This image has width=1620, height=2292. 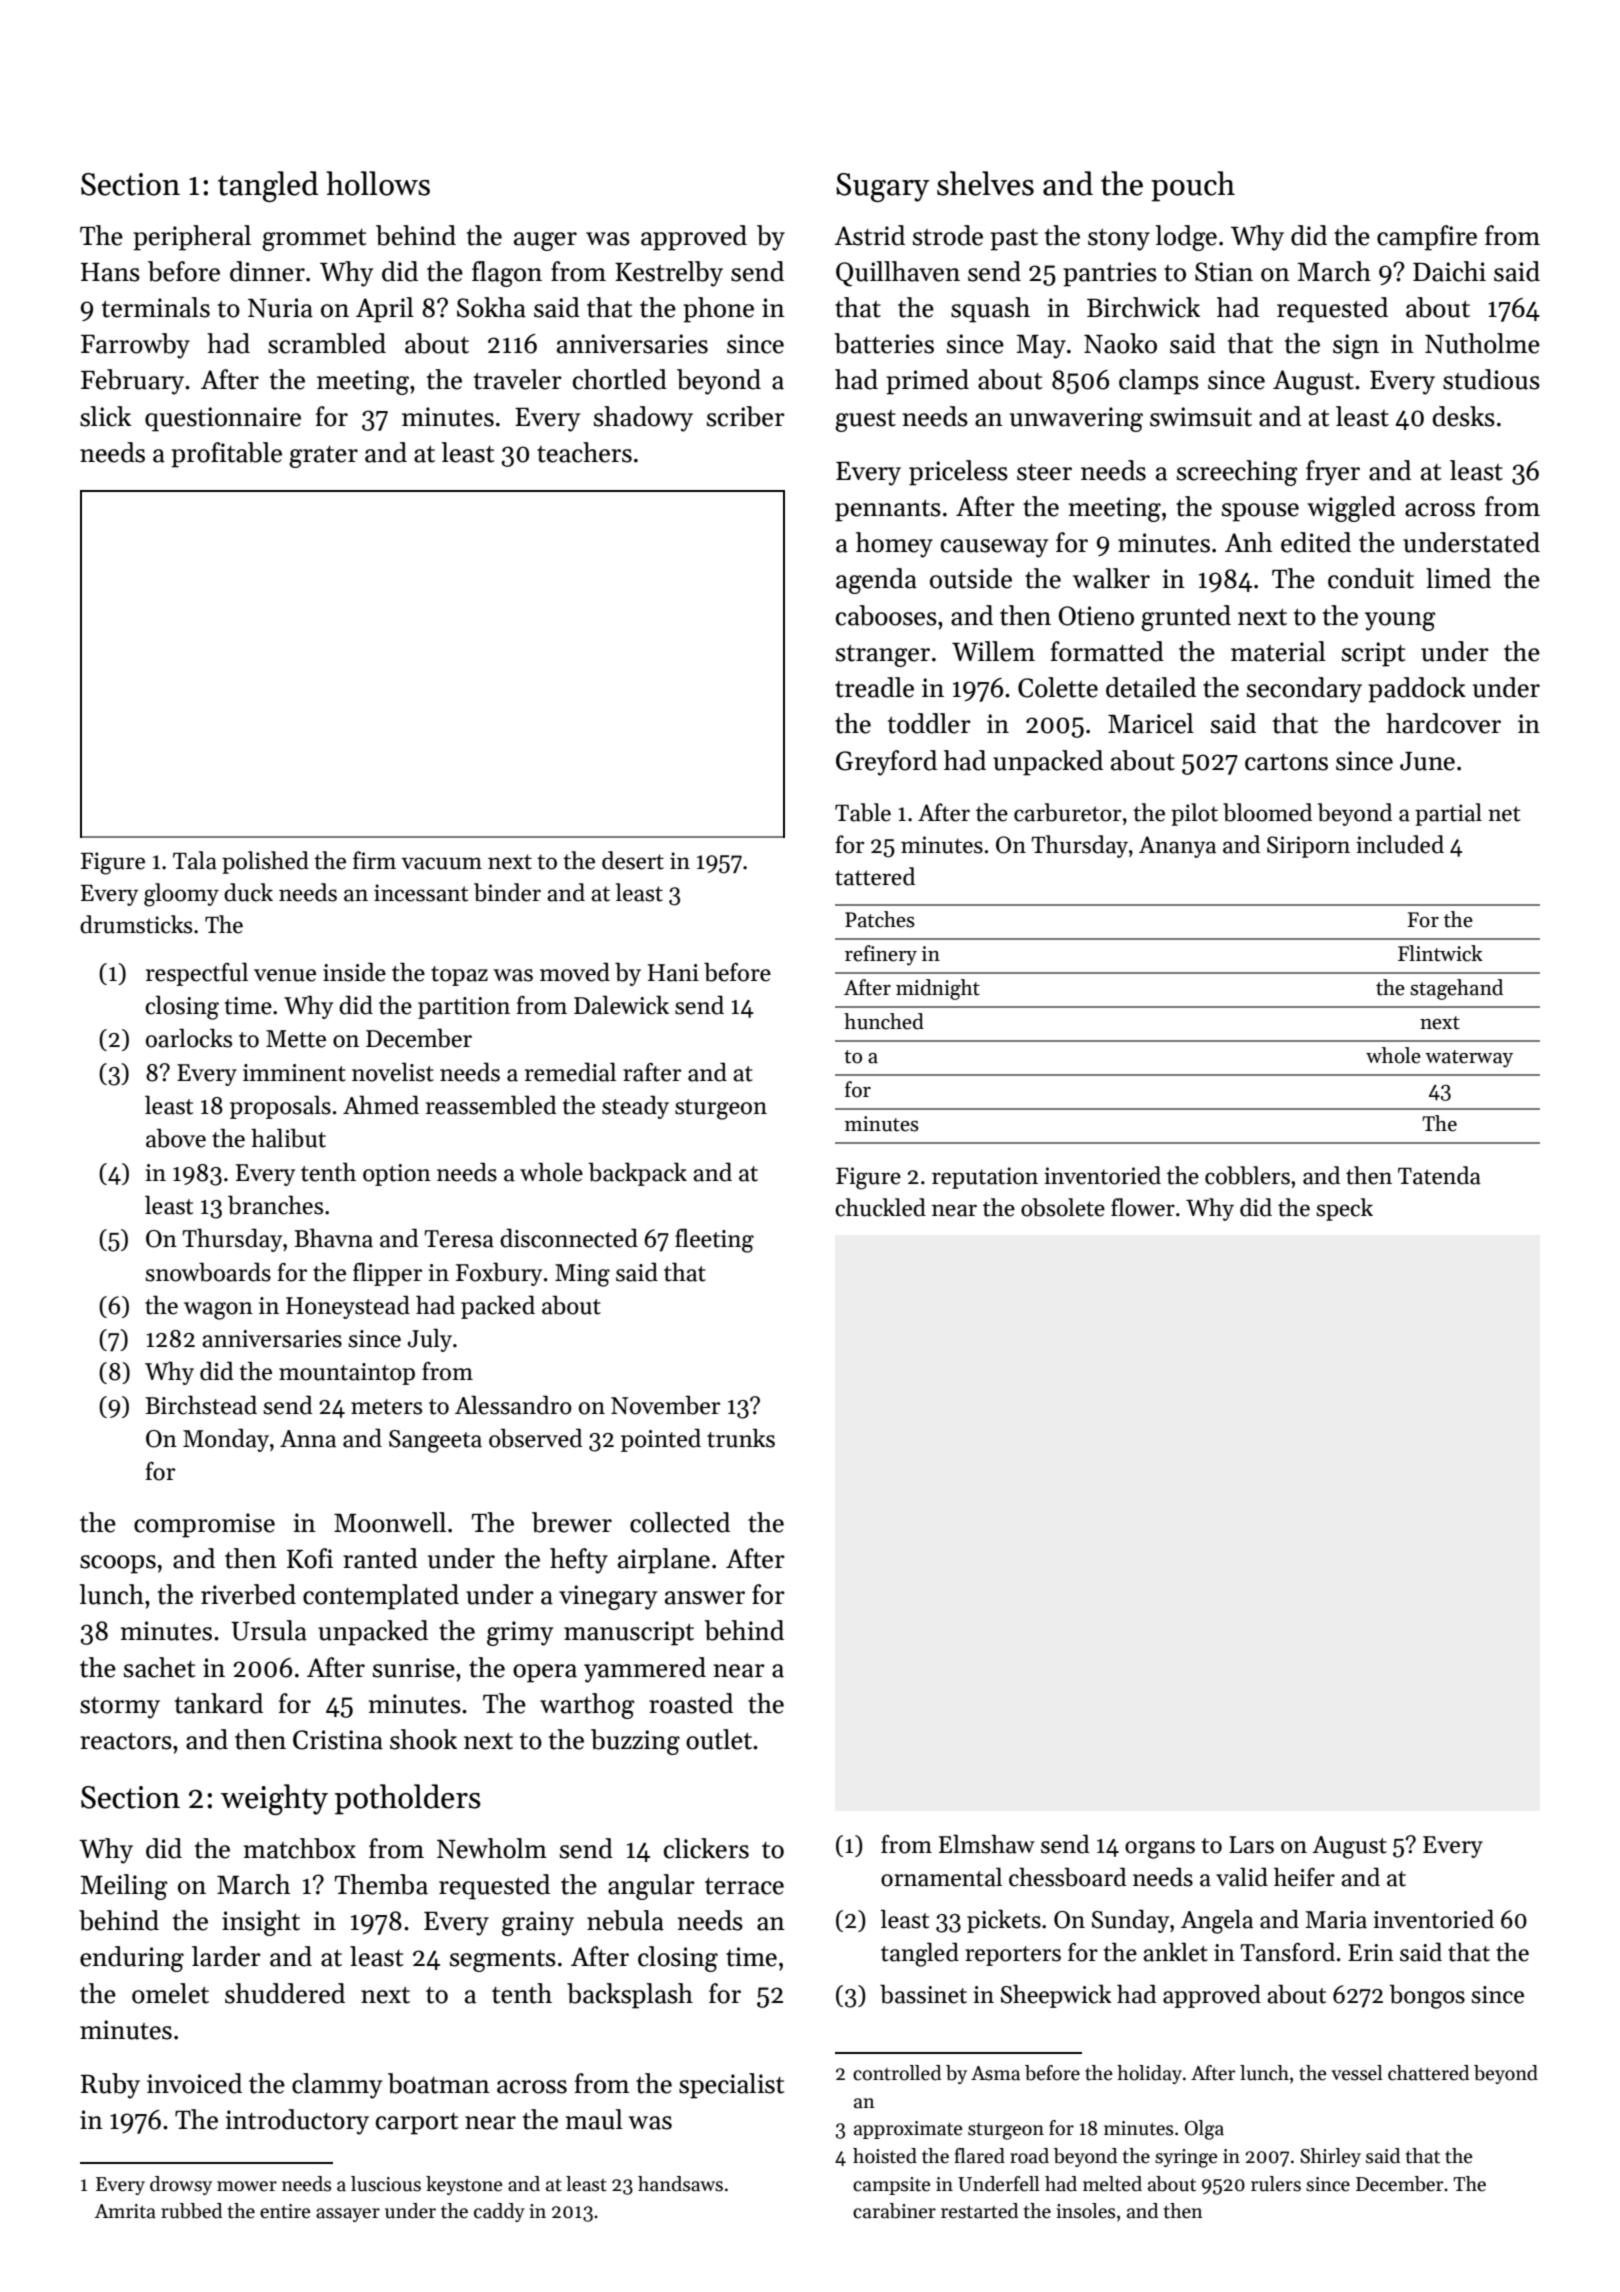 What do you see at coordinates (105, 416) in the image?
I see `slick` at bounding box center [105, 416].
